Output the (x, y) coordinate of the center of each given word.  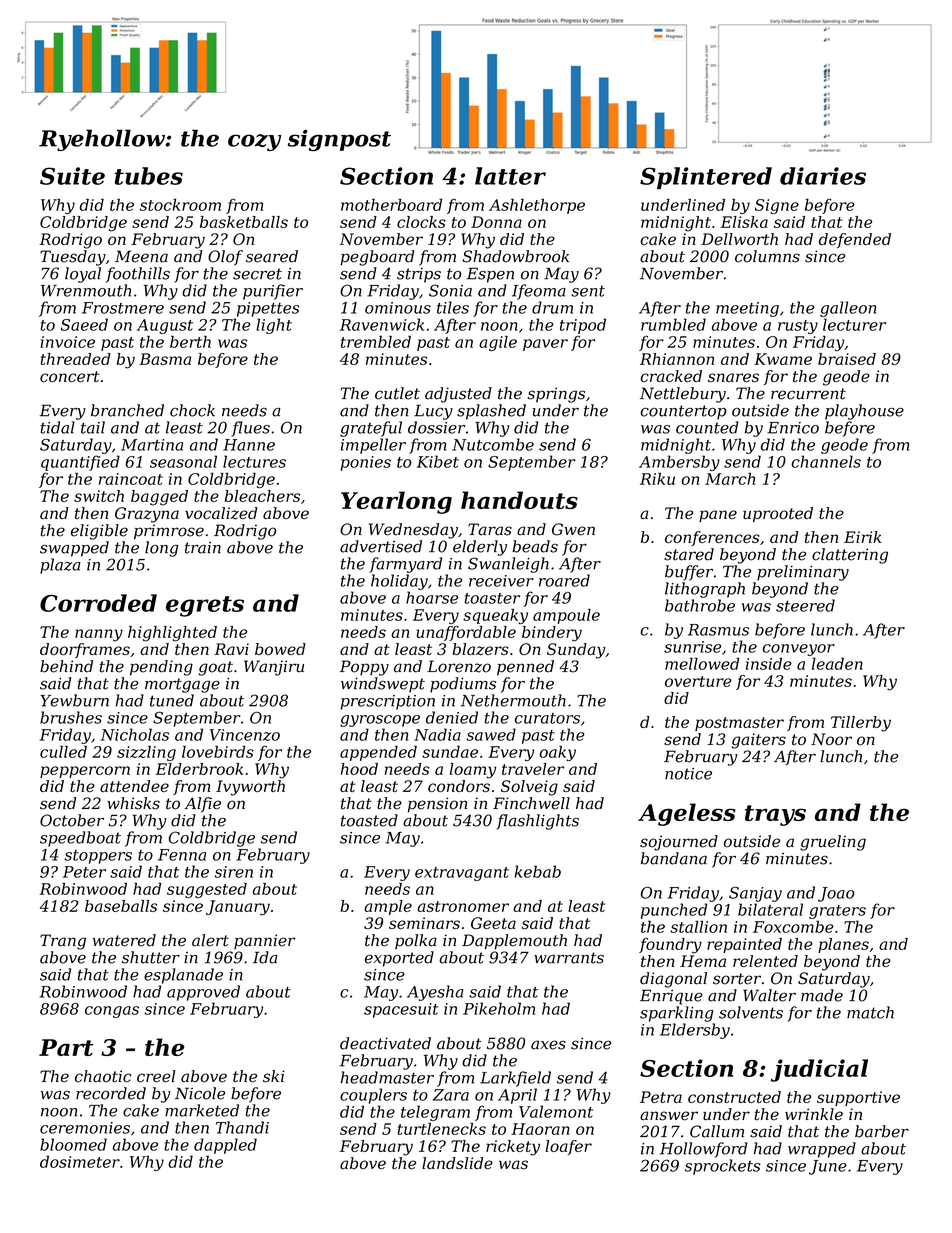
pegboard (377, 258)
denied (452, 717)
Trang (63, 942)
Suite (72, 176)
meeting (747, 309)
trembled (376, 342)
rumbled (673, 324)
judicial (819, 1070)
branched (127, 410)
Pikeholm (499, 1008)
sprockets (722, 1167)
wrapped (822, 1150)
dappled (225, 1146)
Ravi (231, 649)
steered (805, 605)
